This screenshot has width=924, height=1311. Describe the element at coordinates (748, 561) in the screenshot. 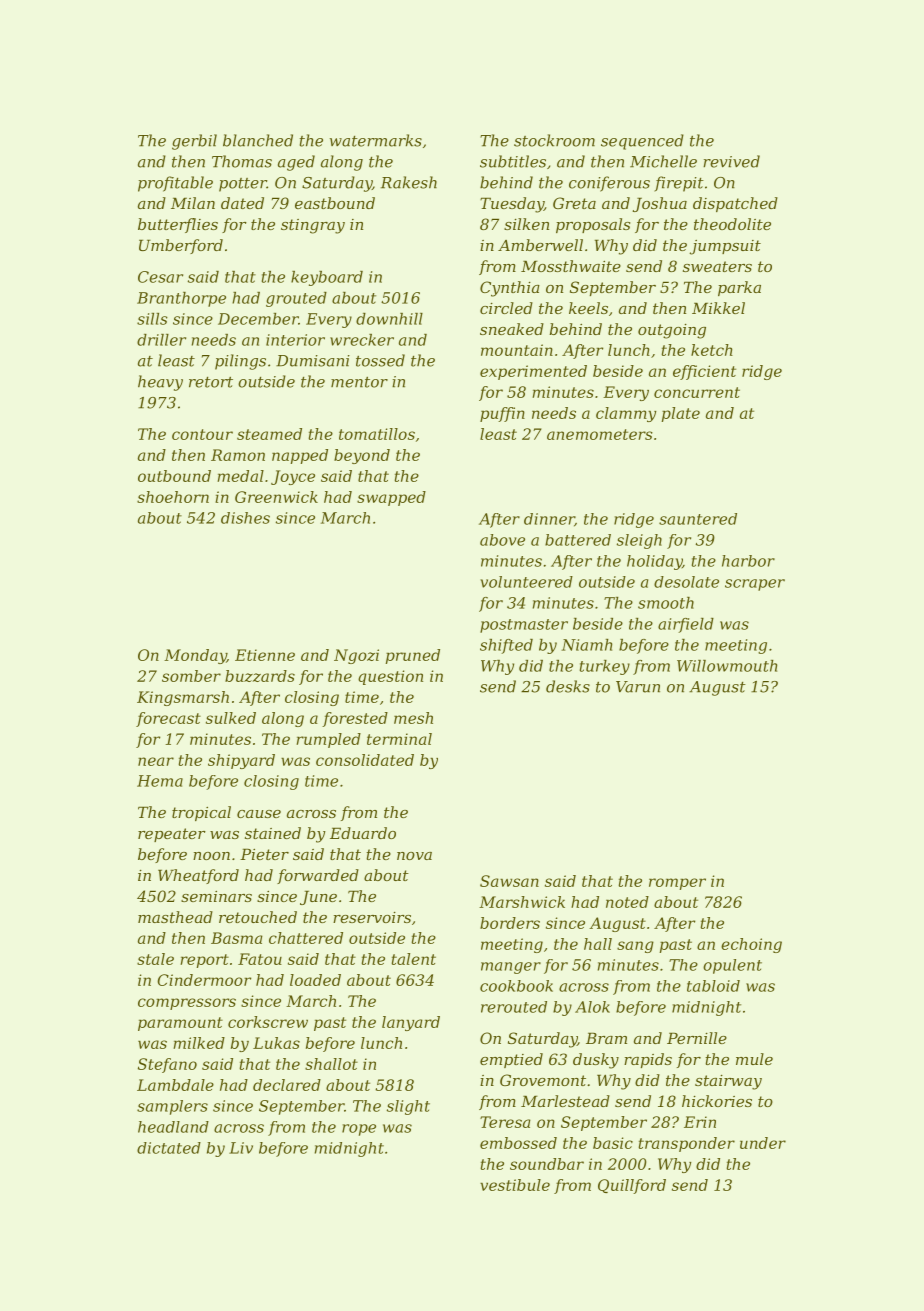

I see `harbor` at that location.
